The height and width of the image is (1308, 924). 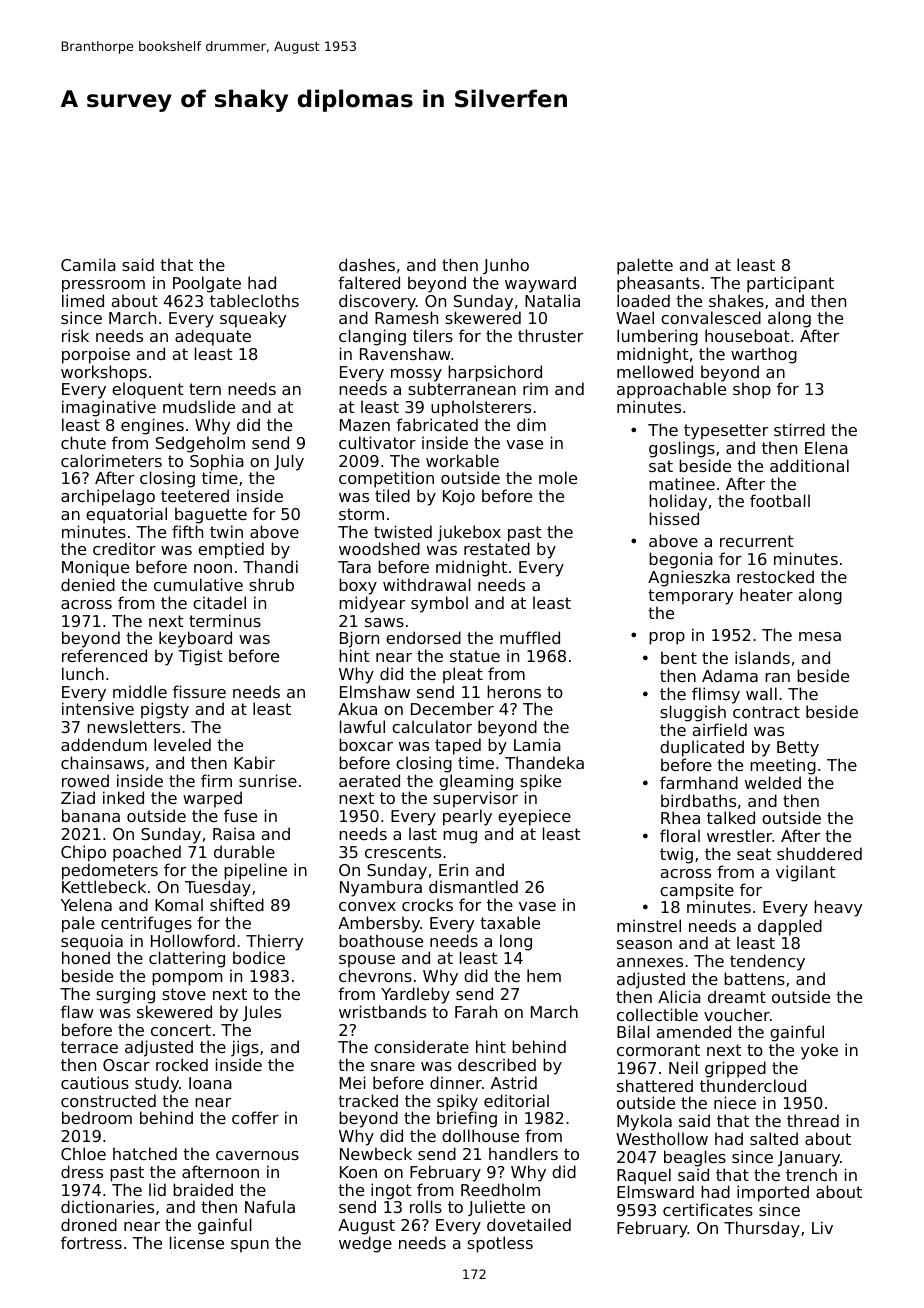 I want to click on spiky, so click(x=457, y=1103).
